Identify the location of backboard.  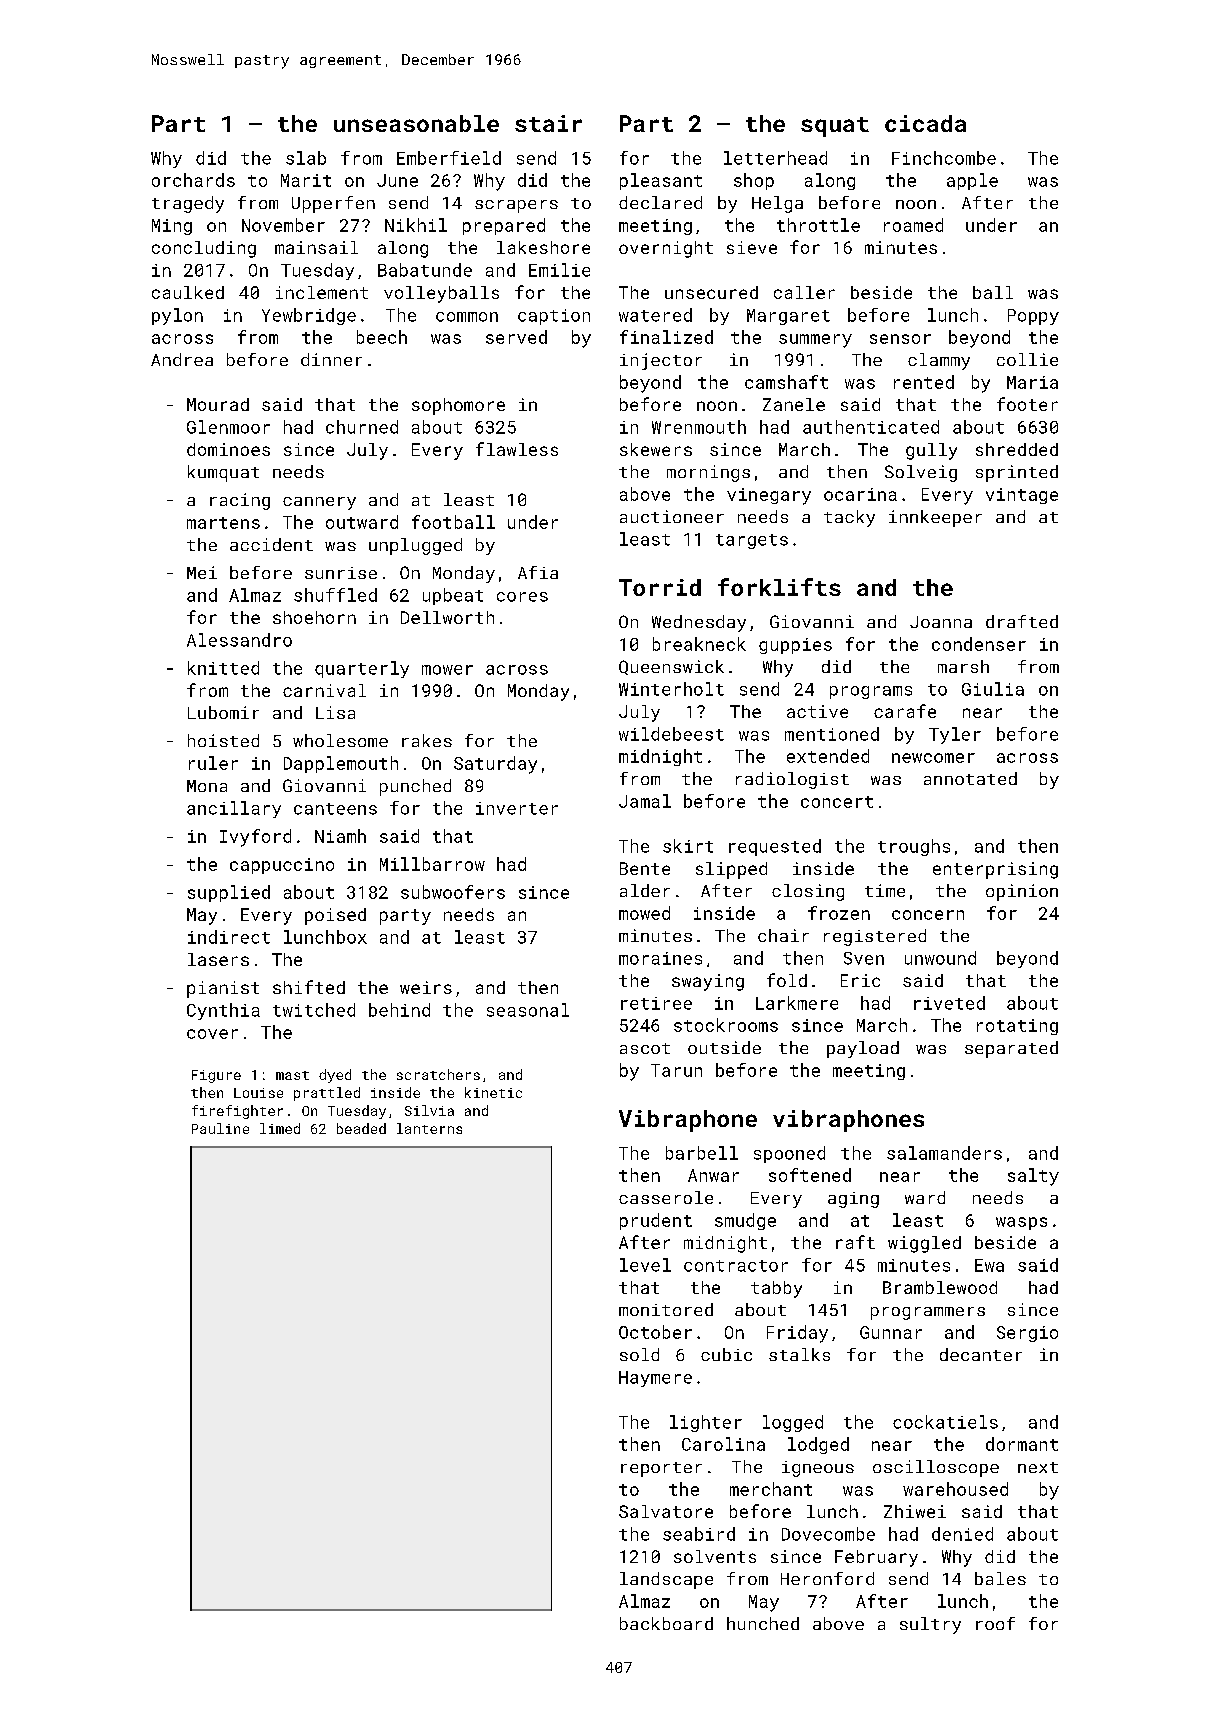
(666, 1623).
